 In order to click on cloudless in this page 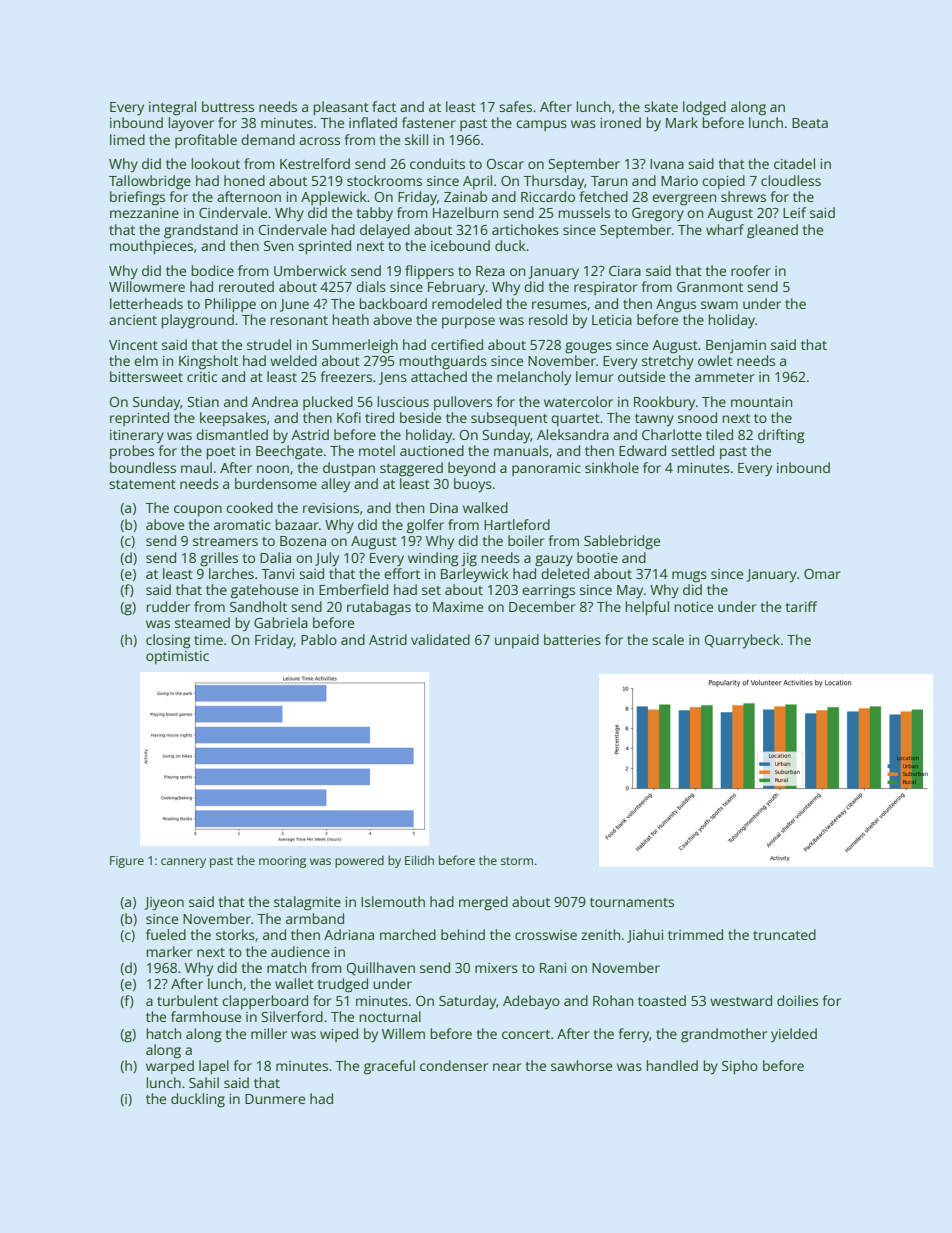, I will do `click(791, 180)`.
